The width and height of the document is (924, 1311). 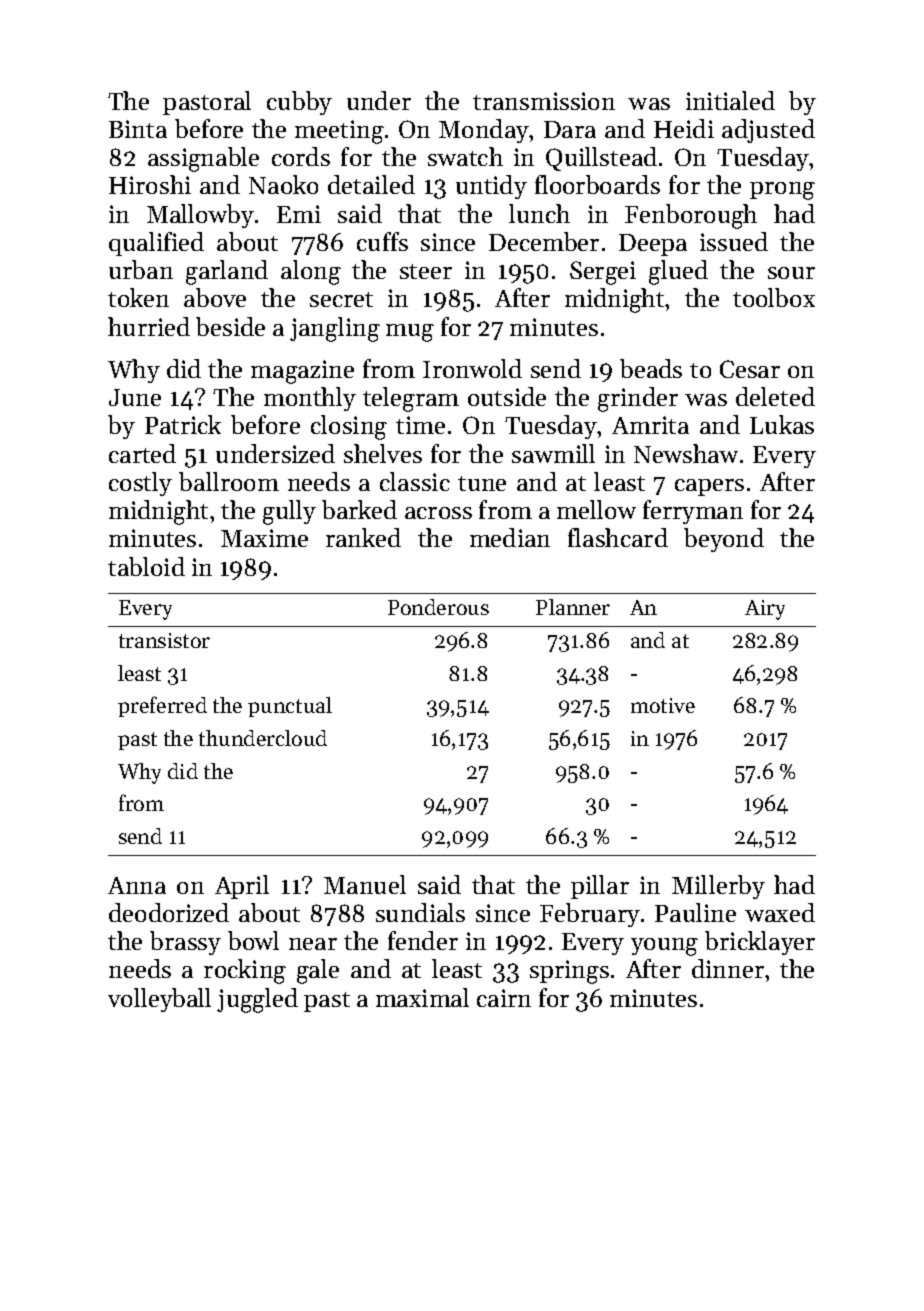 I want to click on Emi, so click(x=299, y=214).
